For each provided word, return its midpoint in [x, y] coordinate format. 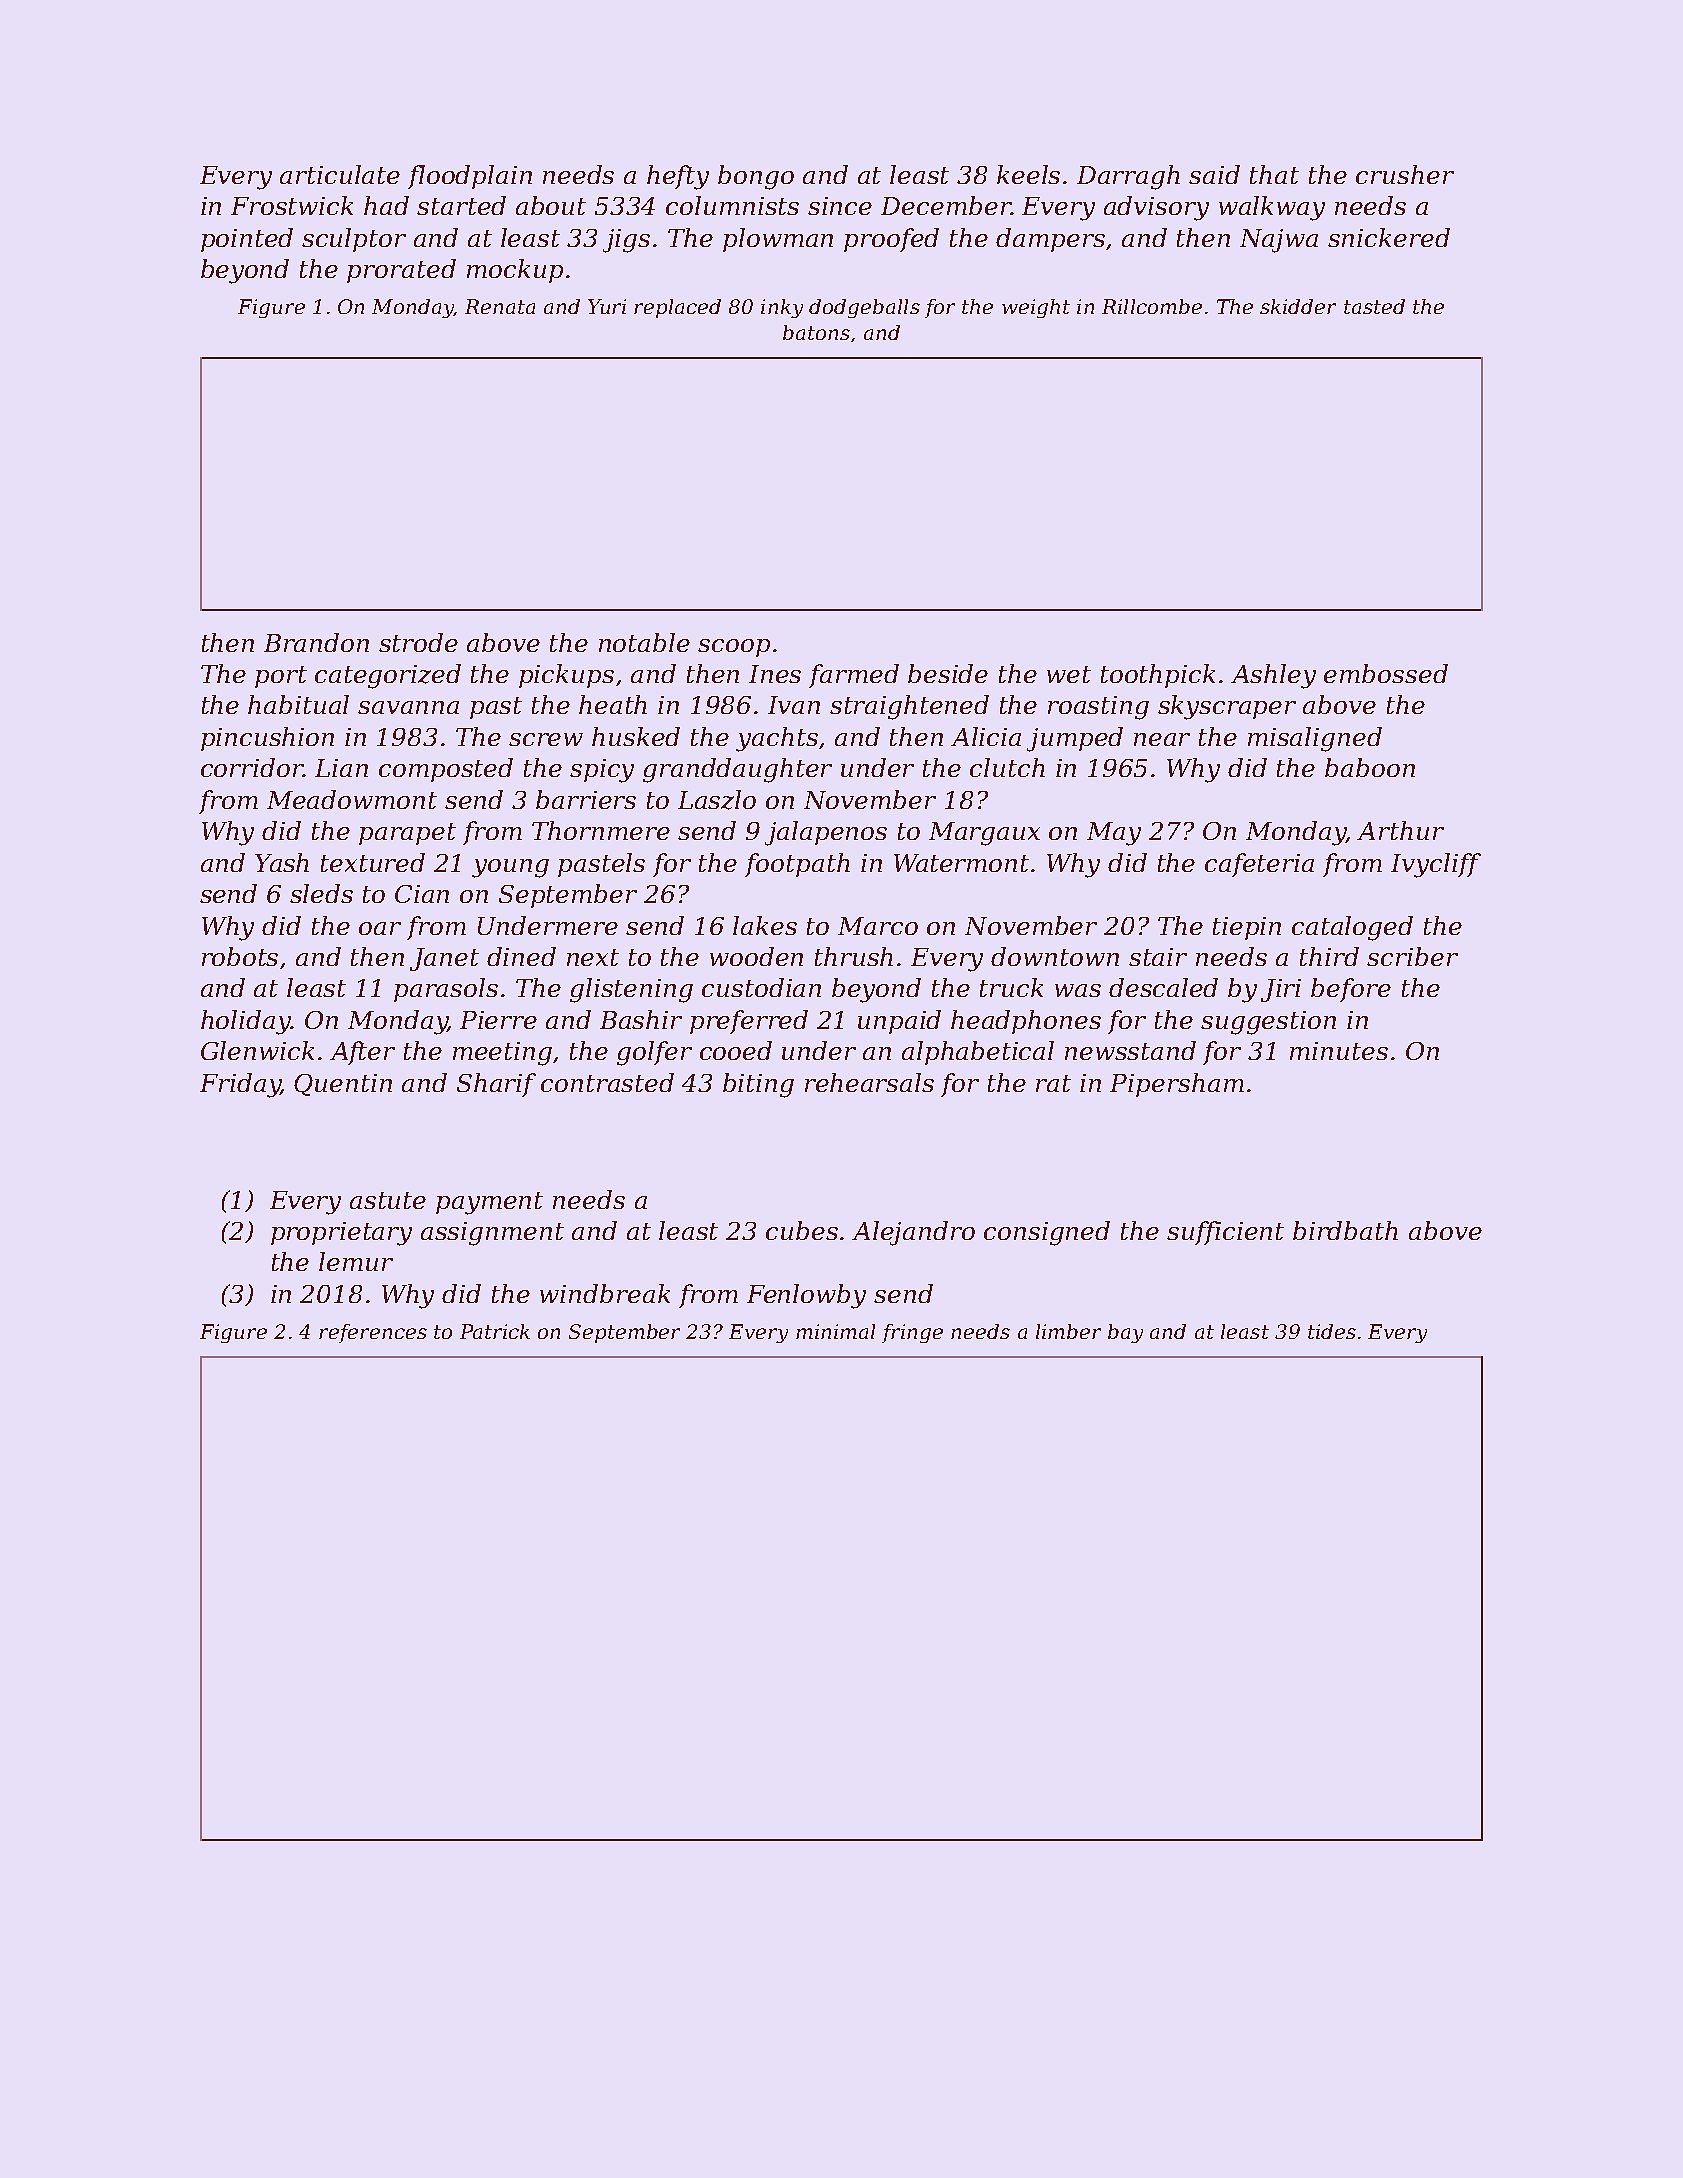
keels [1028, 174]
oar [380, 928]
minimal [835, 1331]
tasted [1374, 306]
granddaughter [737, 770]
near [1162, 739]
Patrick [495, 1331]
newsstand [1130, 1050]
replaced [677, 308]
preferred [749, 1022]
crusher [1405, 174]
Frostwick [292, 205]
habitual [298, 704]
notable [644, 642]
